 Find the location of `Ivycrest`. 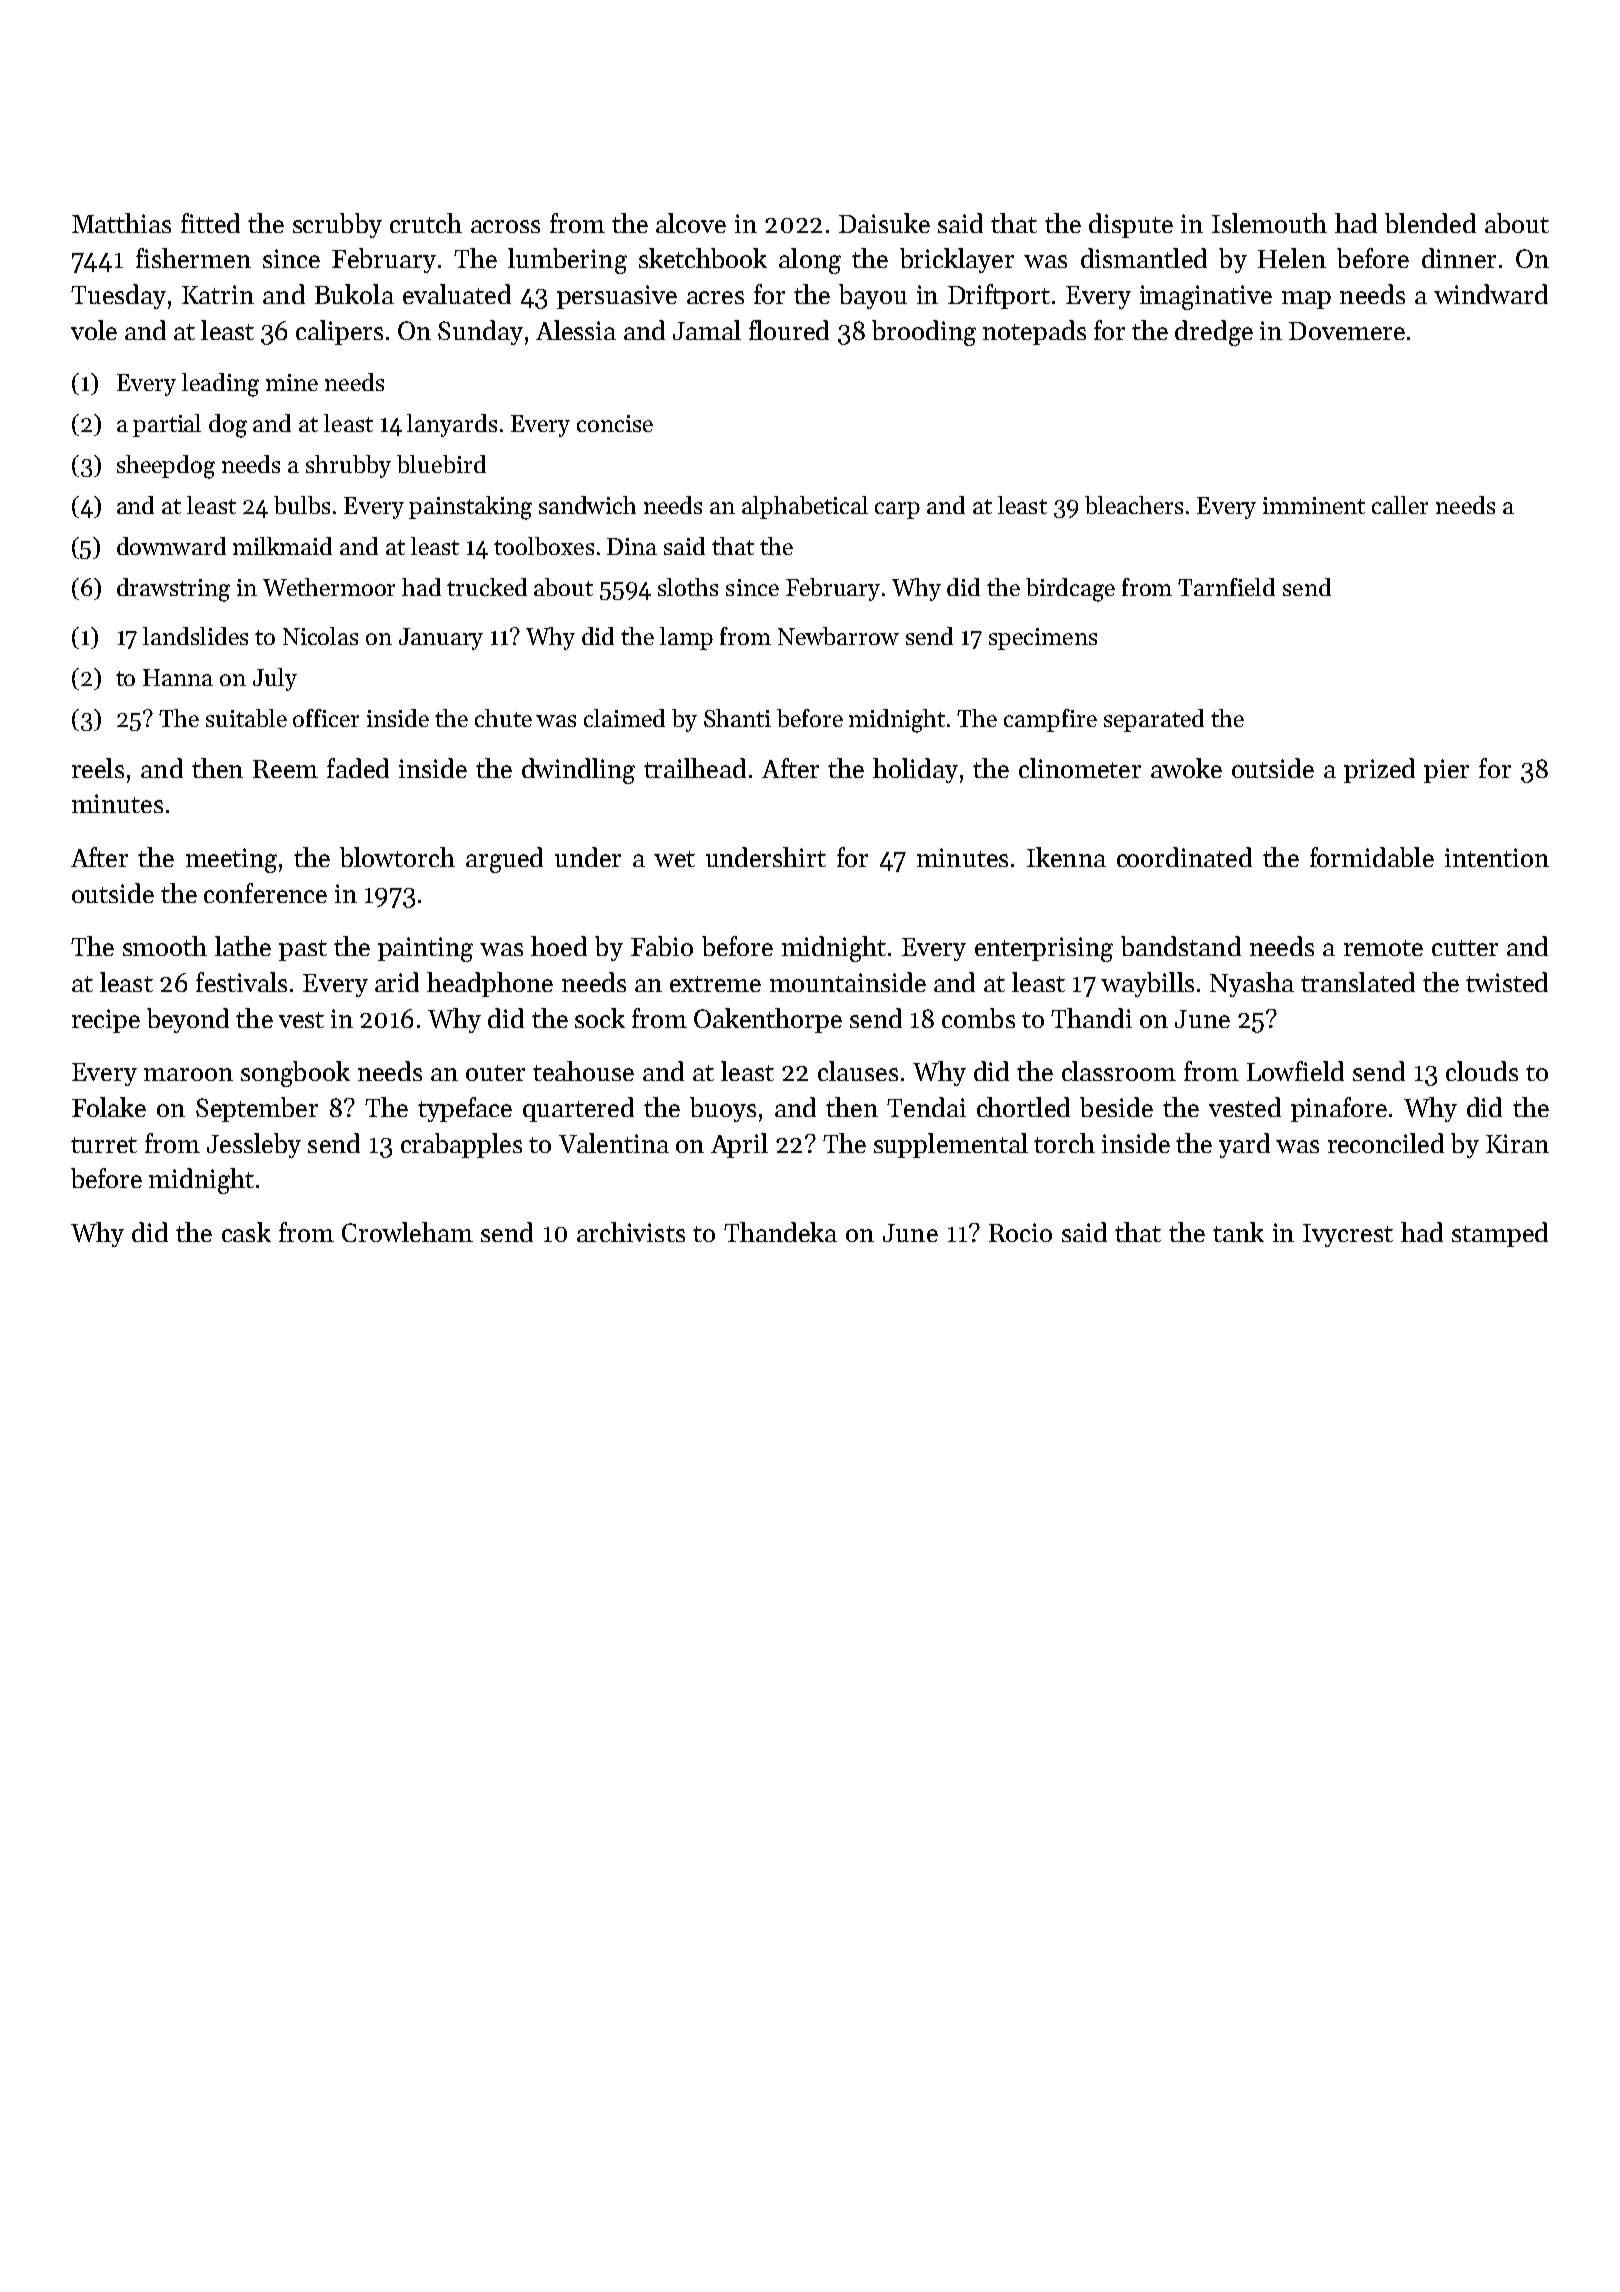

Ivycrest is located at coordinates (1348, 1235).
